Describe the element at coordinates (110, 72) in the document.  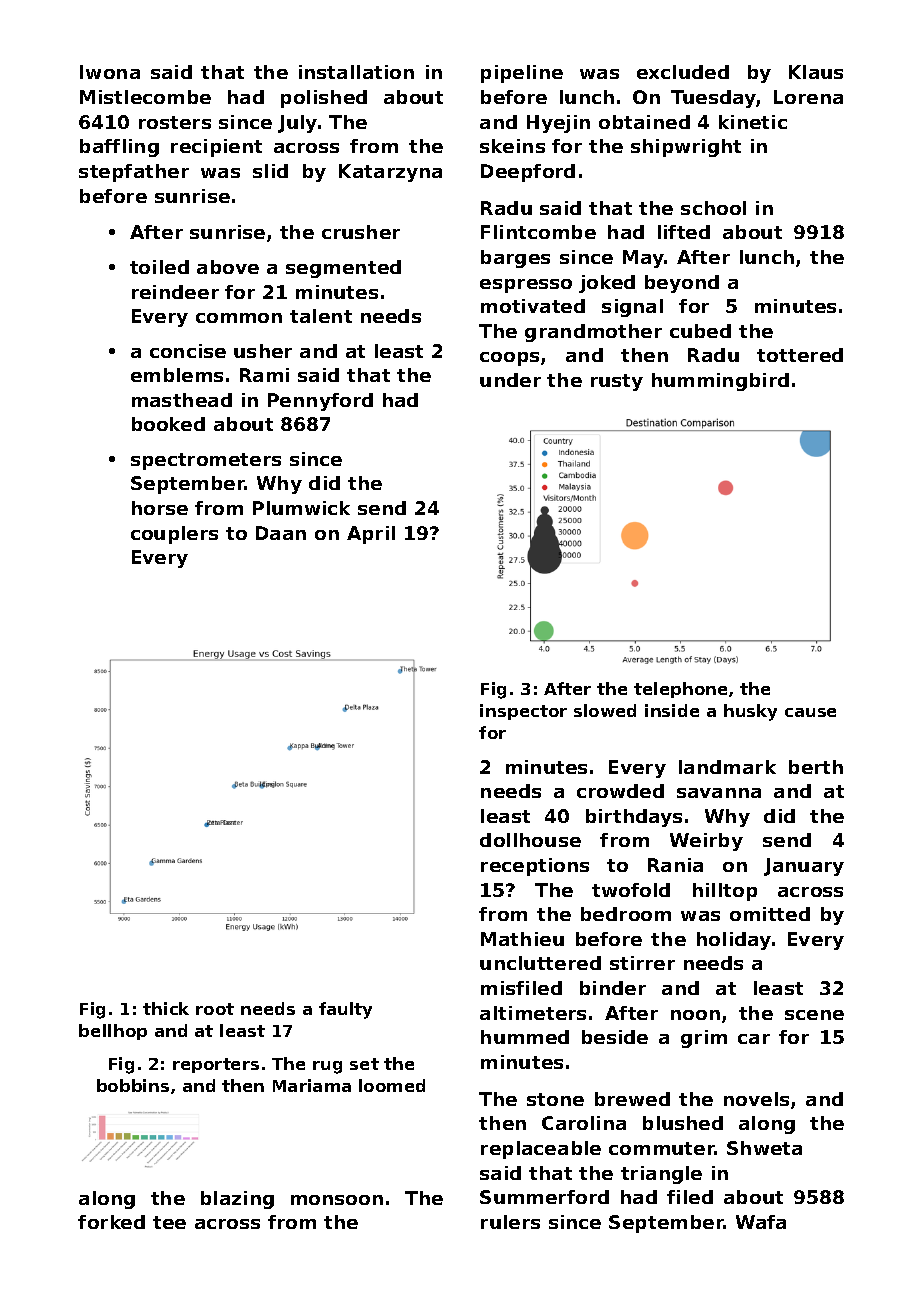
I see `Iwona` at that location.
